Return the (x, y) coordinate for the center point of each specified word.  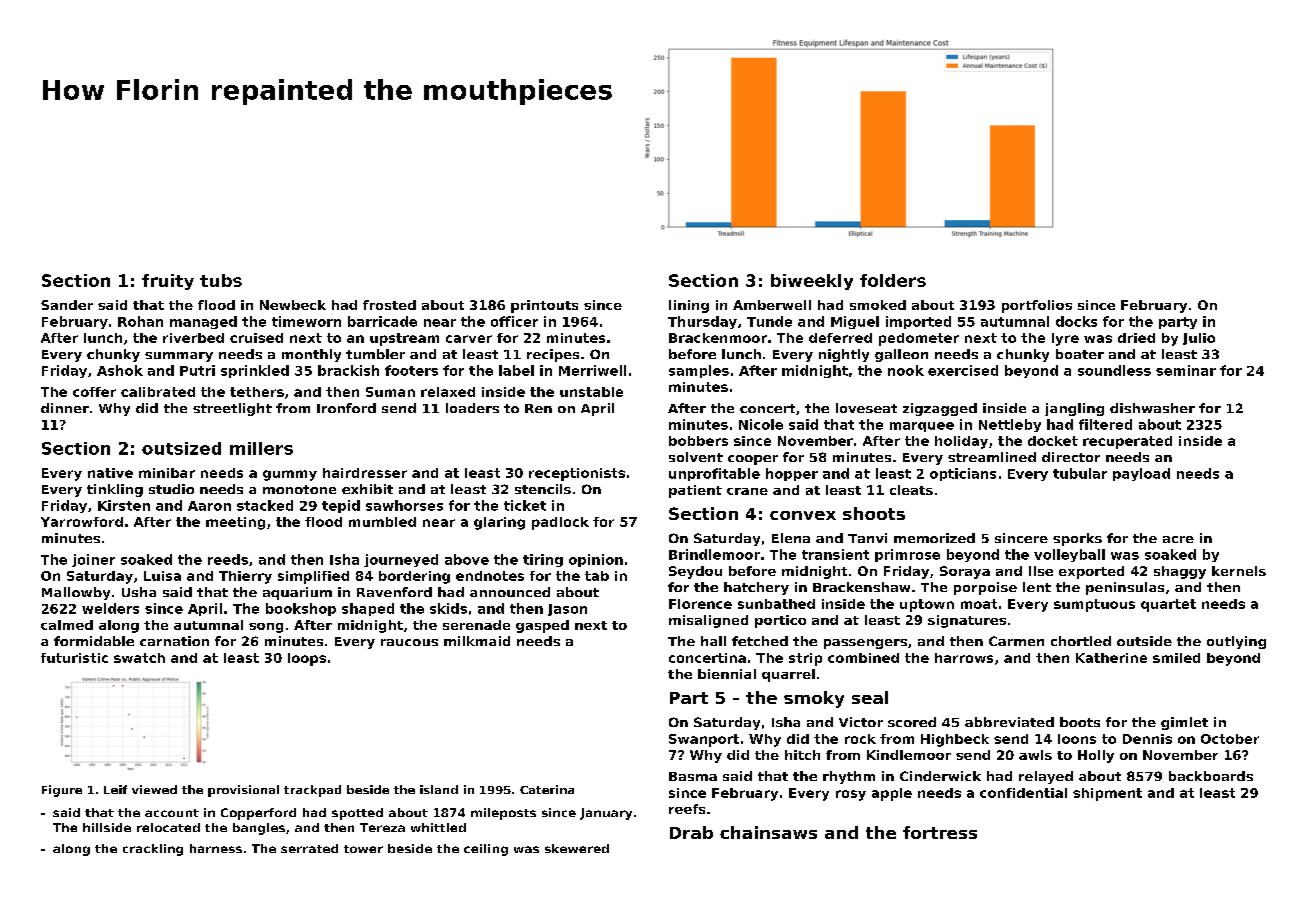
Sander (67, 305)
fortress (940, 832)
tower (363, 849)
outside (1144, 641)
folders (893, 280)
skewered (577, 848)
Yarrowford (82, 522)
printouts (544, 306)
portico (780, 621)
